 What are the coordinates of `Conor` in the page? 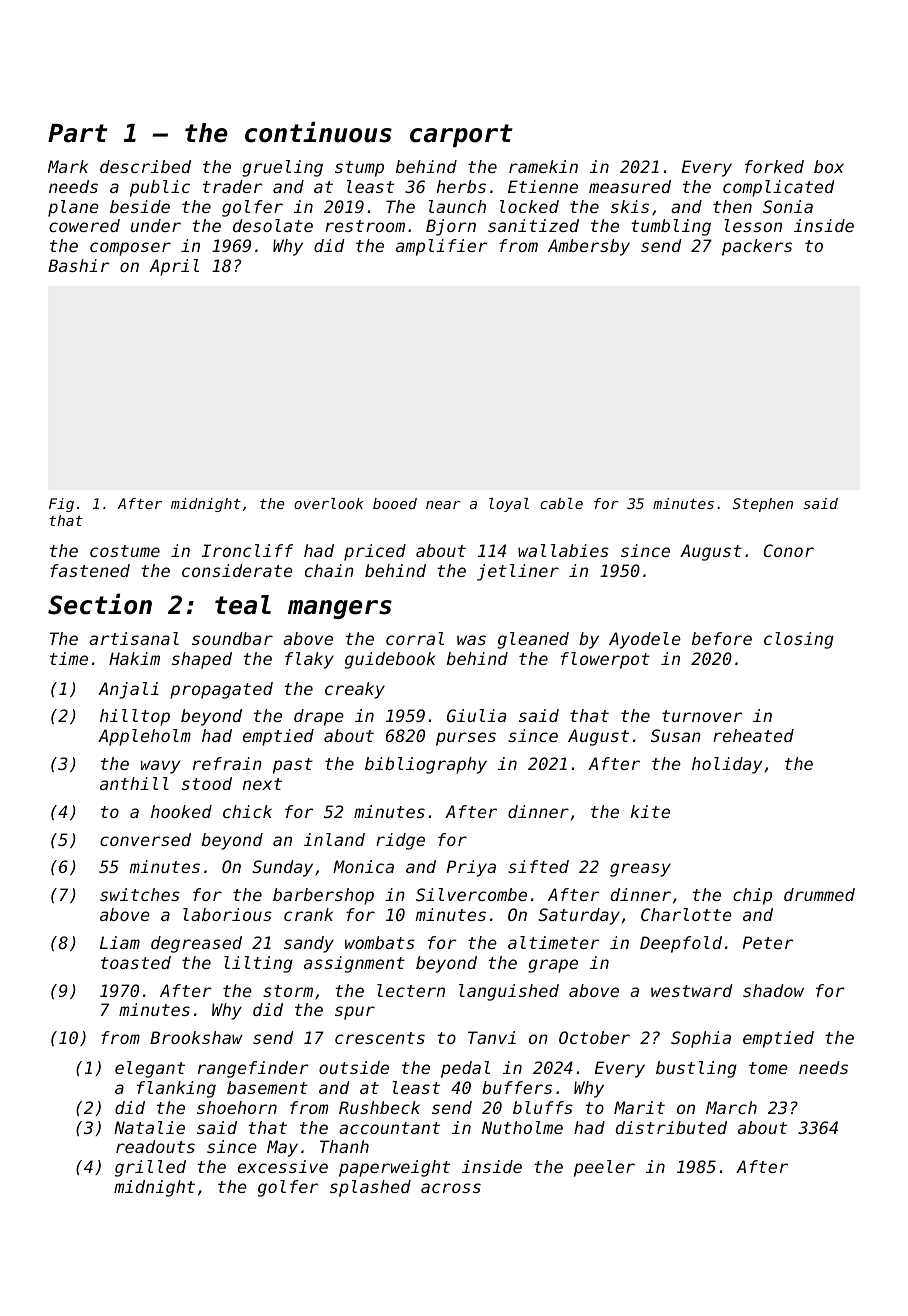 It's located at (788, 550).
